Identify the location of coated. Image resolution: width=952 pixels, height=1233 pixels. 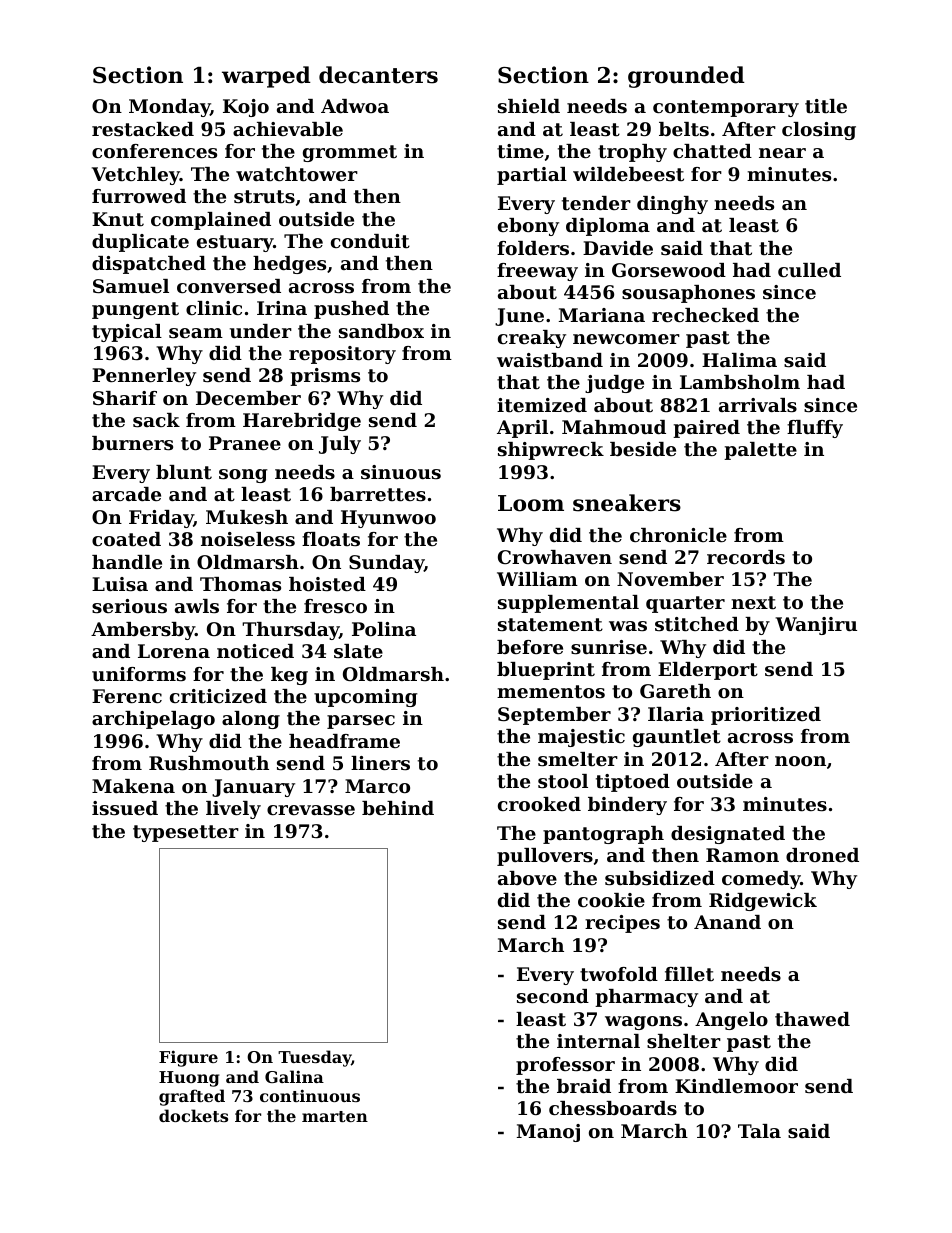
(126, 539).
